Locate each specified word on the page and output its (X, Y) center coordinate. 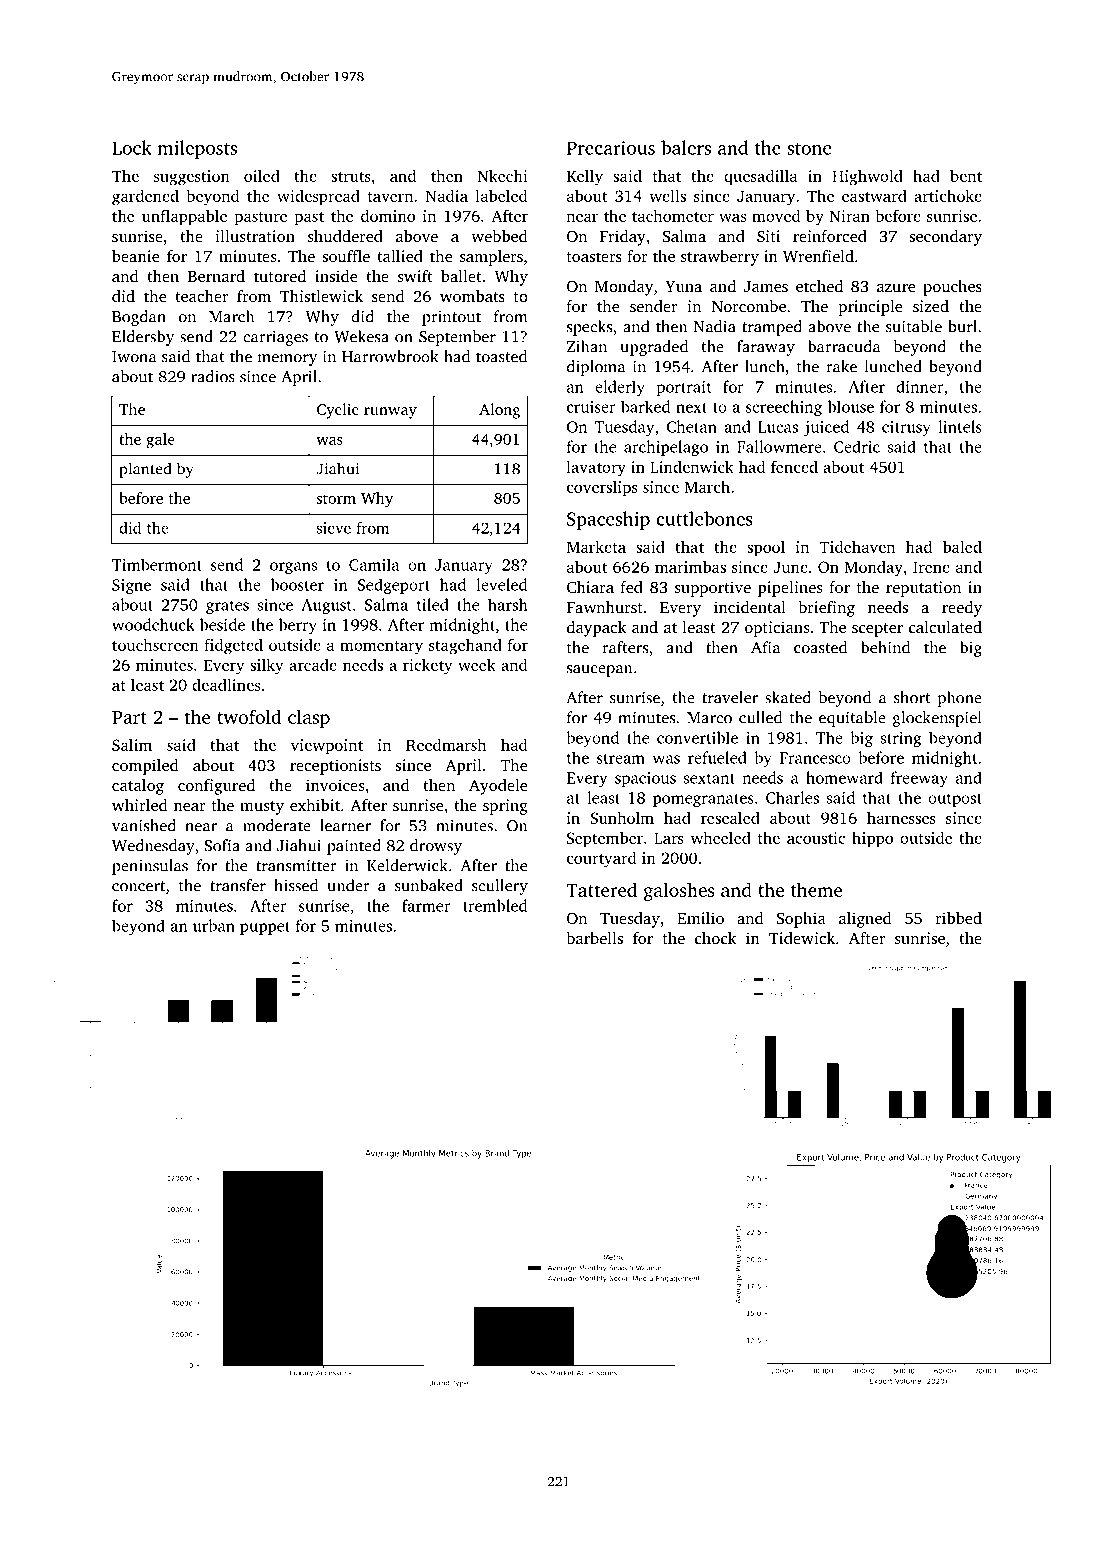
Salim (132, 744)
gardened (145, 197)
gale (160, 441)
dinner (920, 386)
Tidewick (802, 938)
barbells (594, 938)
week (477, 664)
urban (214, 925)
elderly (620, 388)
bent (966, 175)
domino (388, 215)
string (901, 739)
